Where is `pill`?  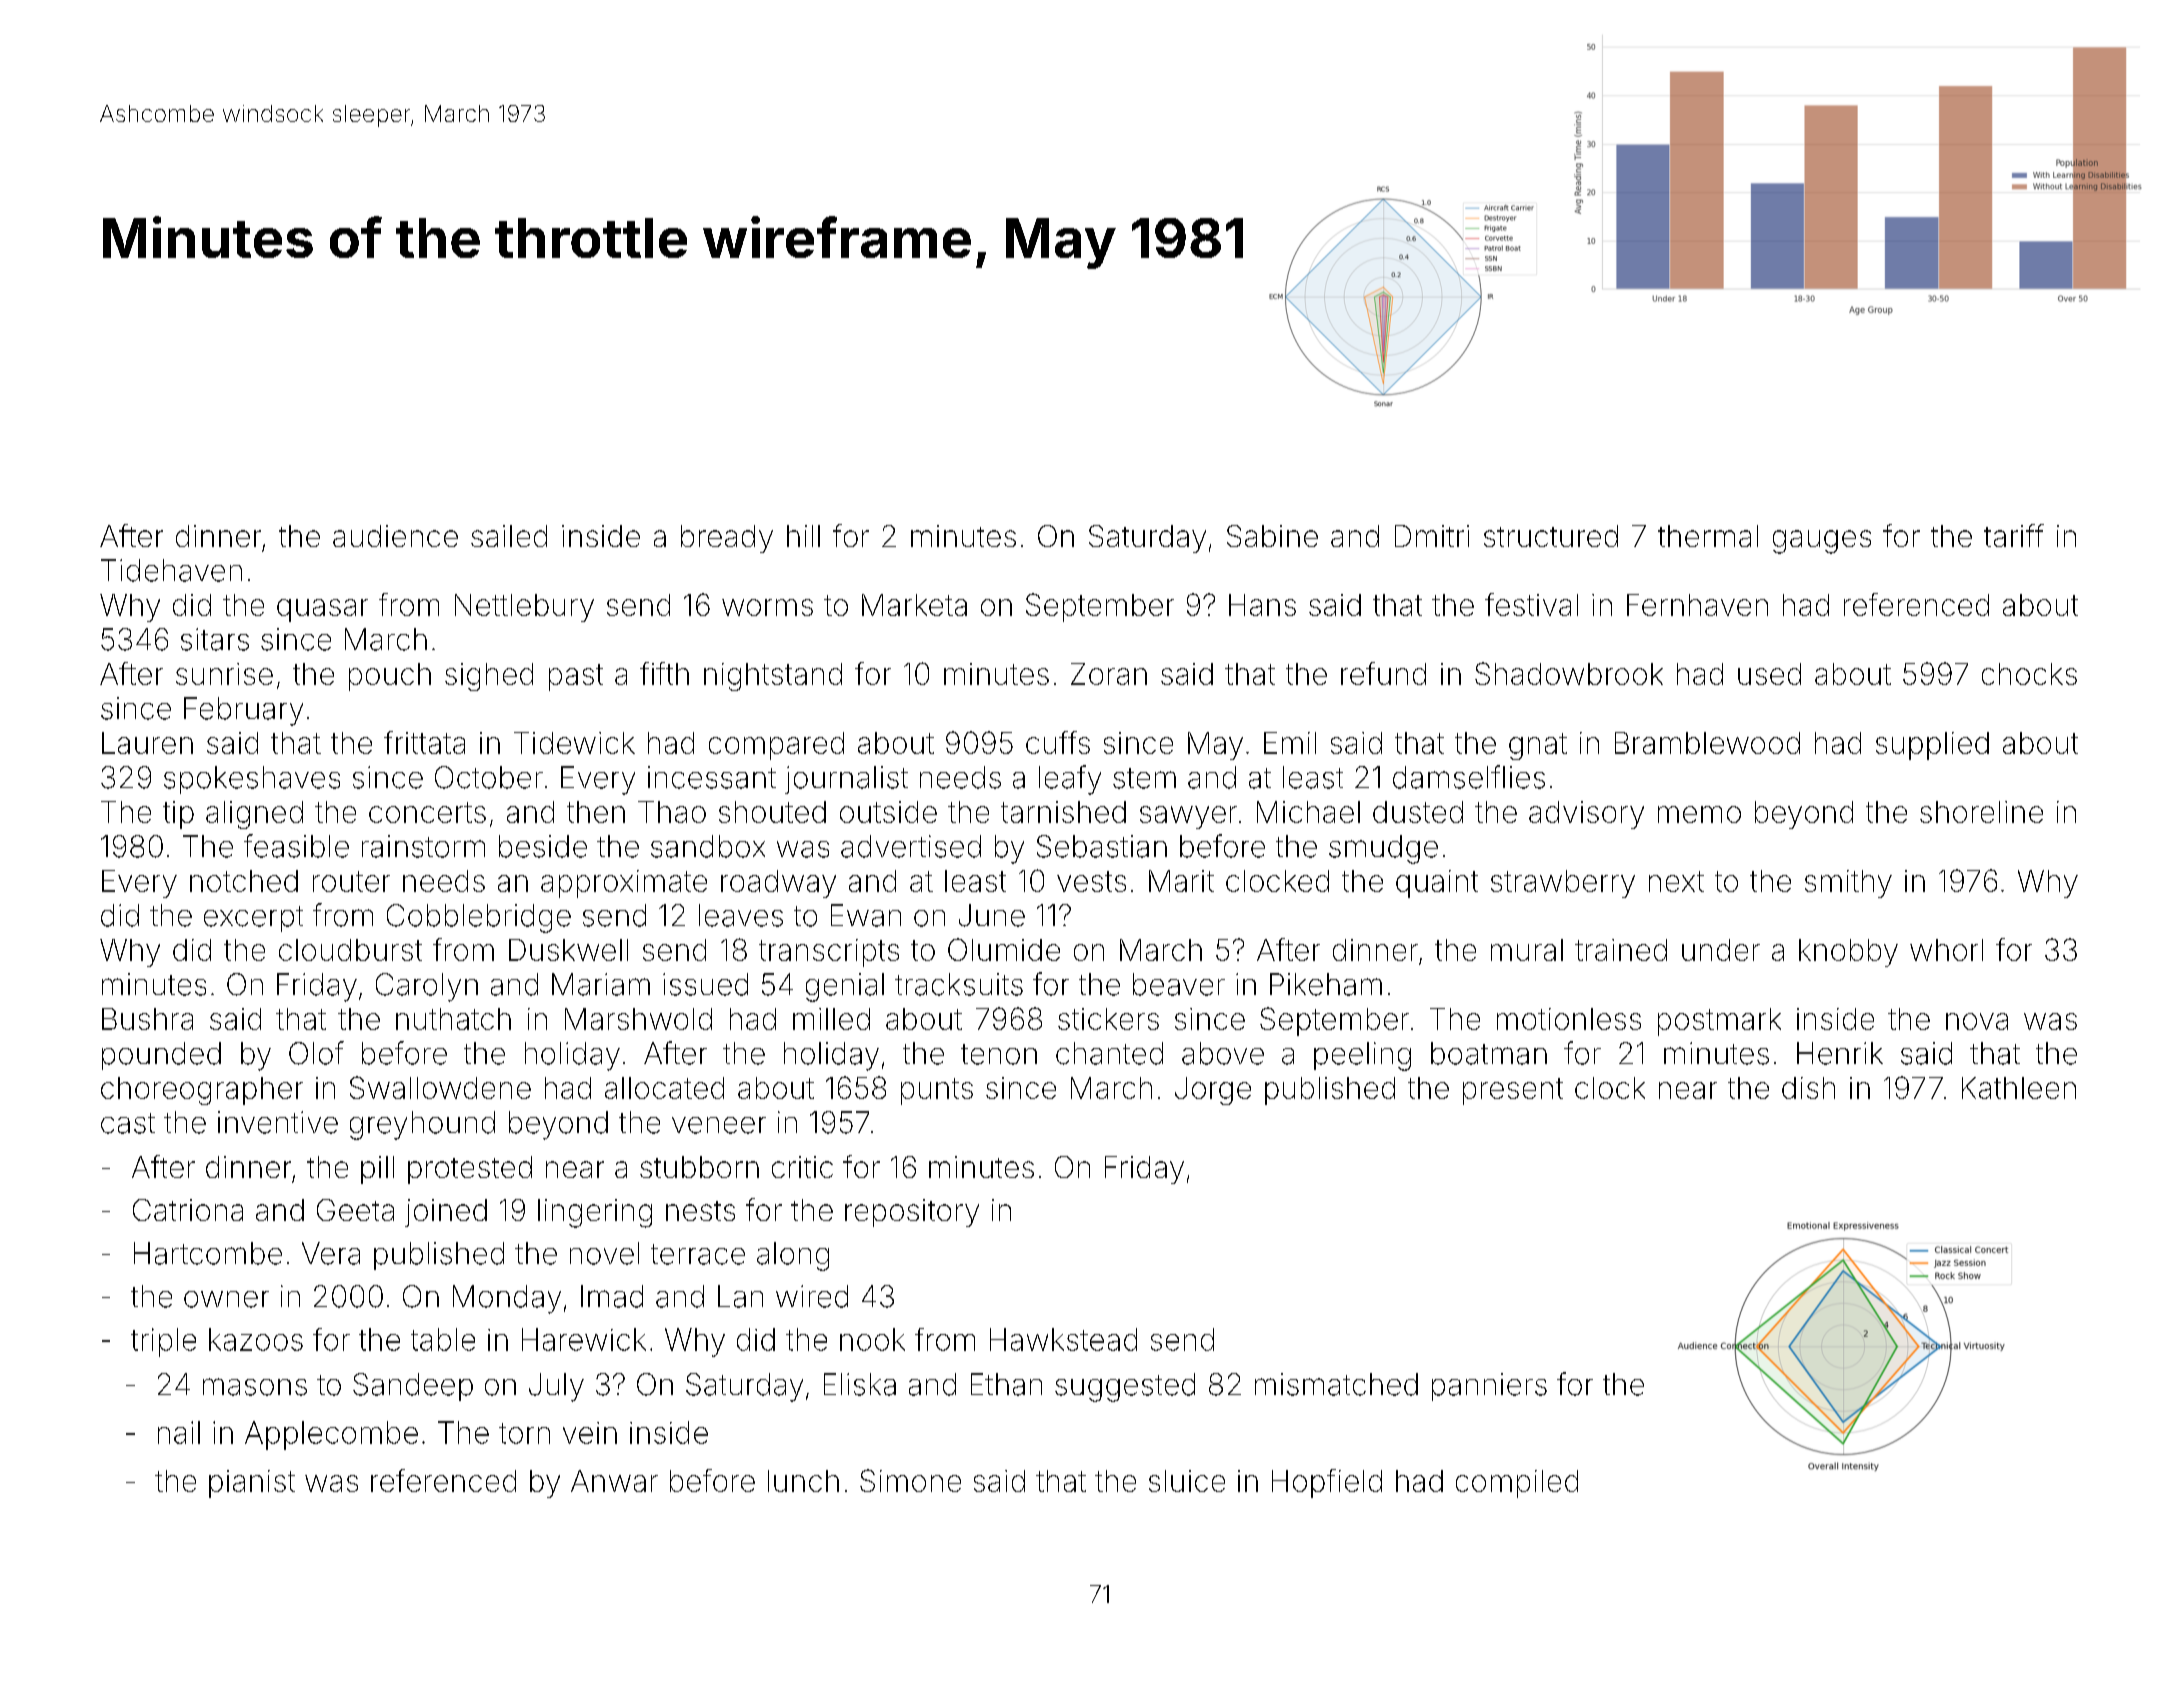 pill is located at coordinates (377, 1170).
